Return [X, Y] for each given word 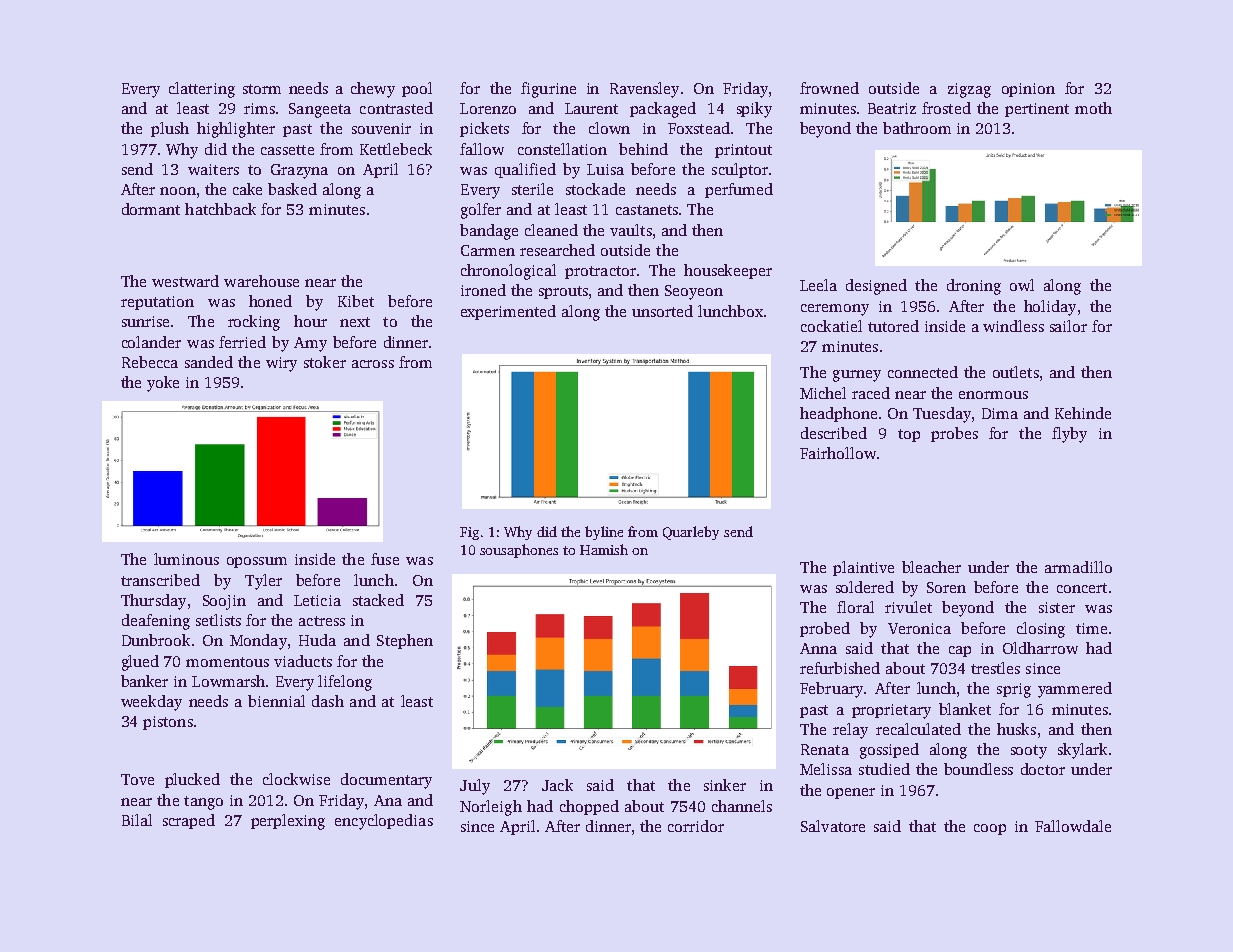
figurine [548, 90]
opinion [1028, 90]
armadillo [1078, 567]
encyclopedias [384, 822]
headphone [838, 414]
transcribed [160, 580]
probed [825, 629]
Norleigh [491, 808]
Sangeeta [320, 110]
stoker [325, 362]
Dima [1000, 413]
